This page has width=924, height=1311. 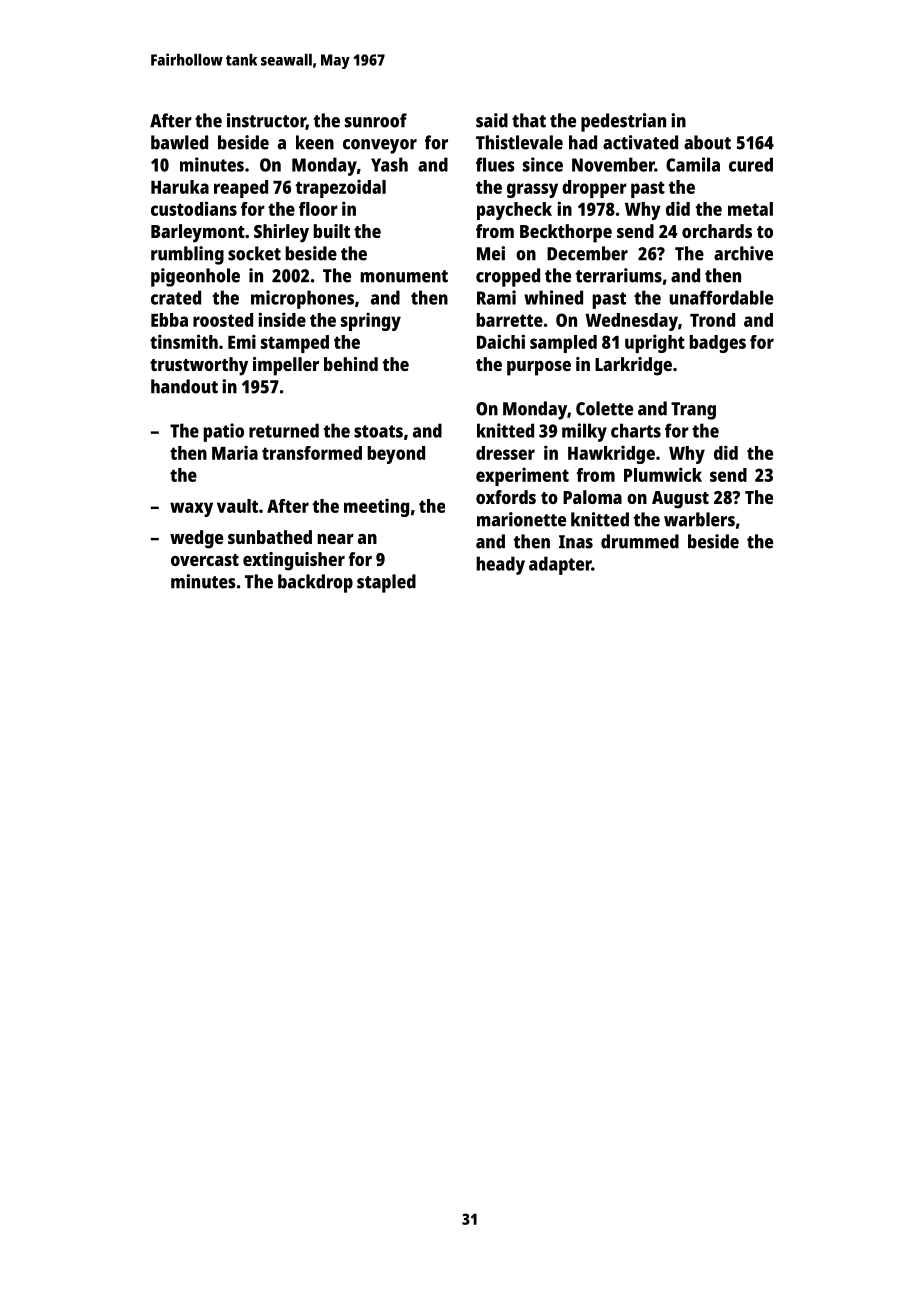 I want to click on Maria, so click(x=235, y=452).
